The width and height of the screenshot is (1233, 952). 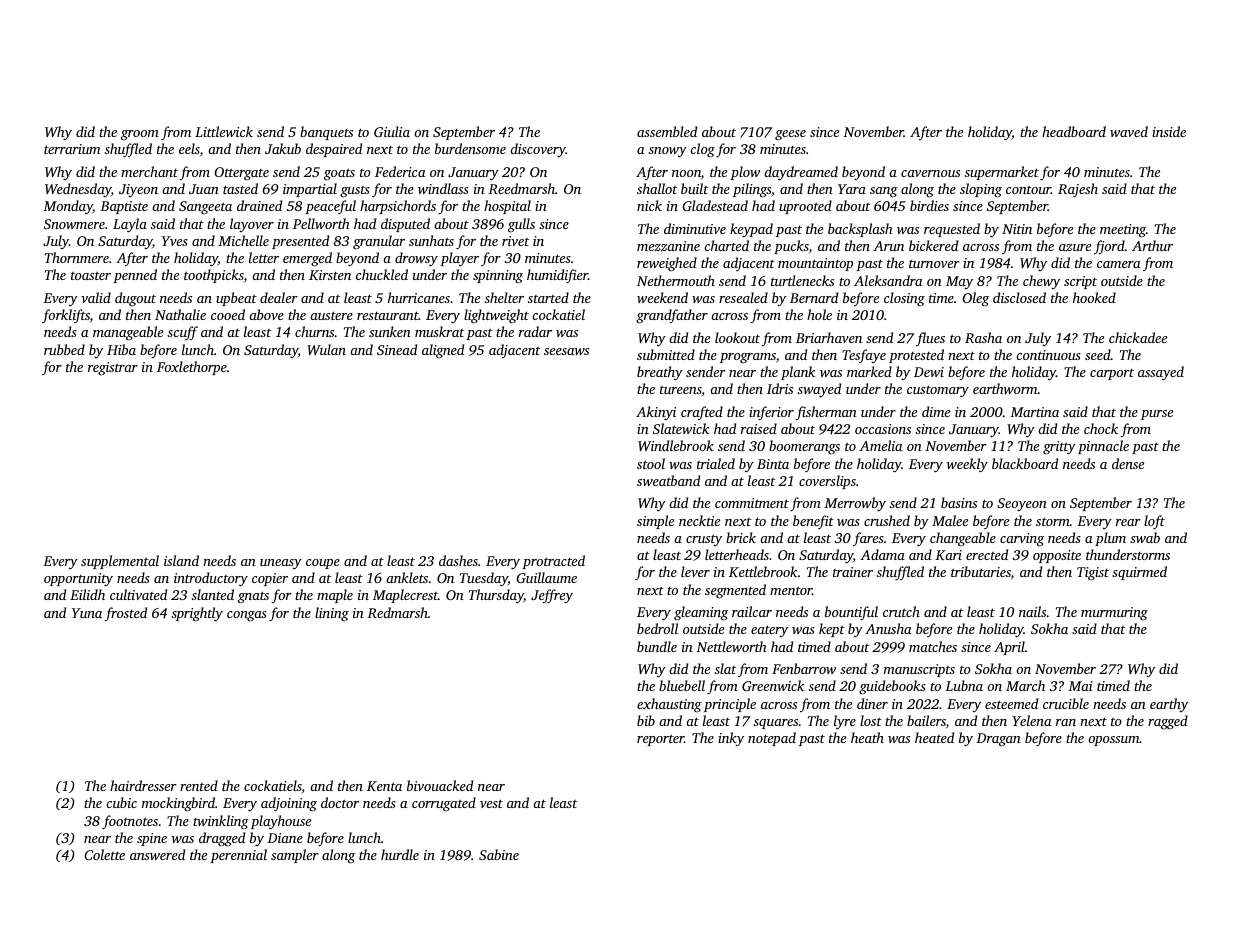 What do you see at coordinates (748, 358) in the screenshot?
I see `programs` at bounding box center [748, 358].
